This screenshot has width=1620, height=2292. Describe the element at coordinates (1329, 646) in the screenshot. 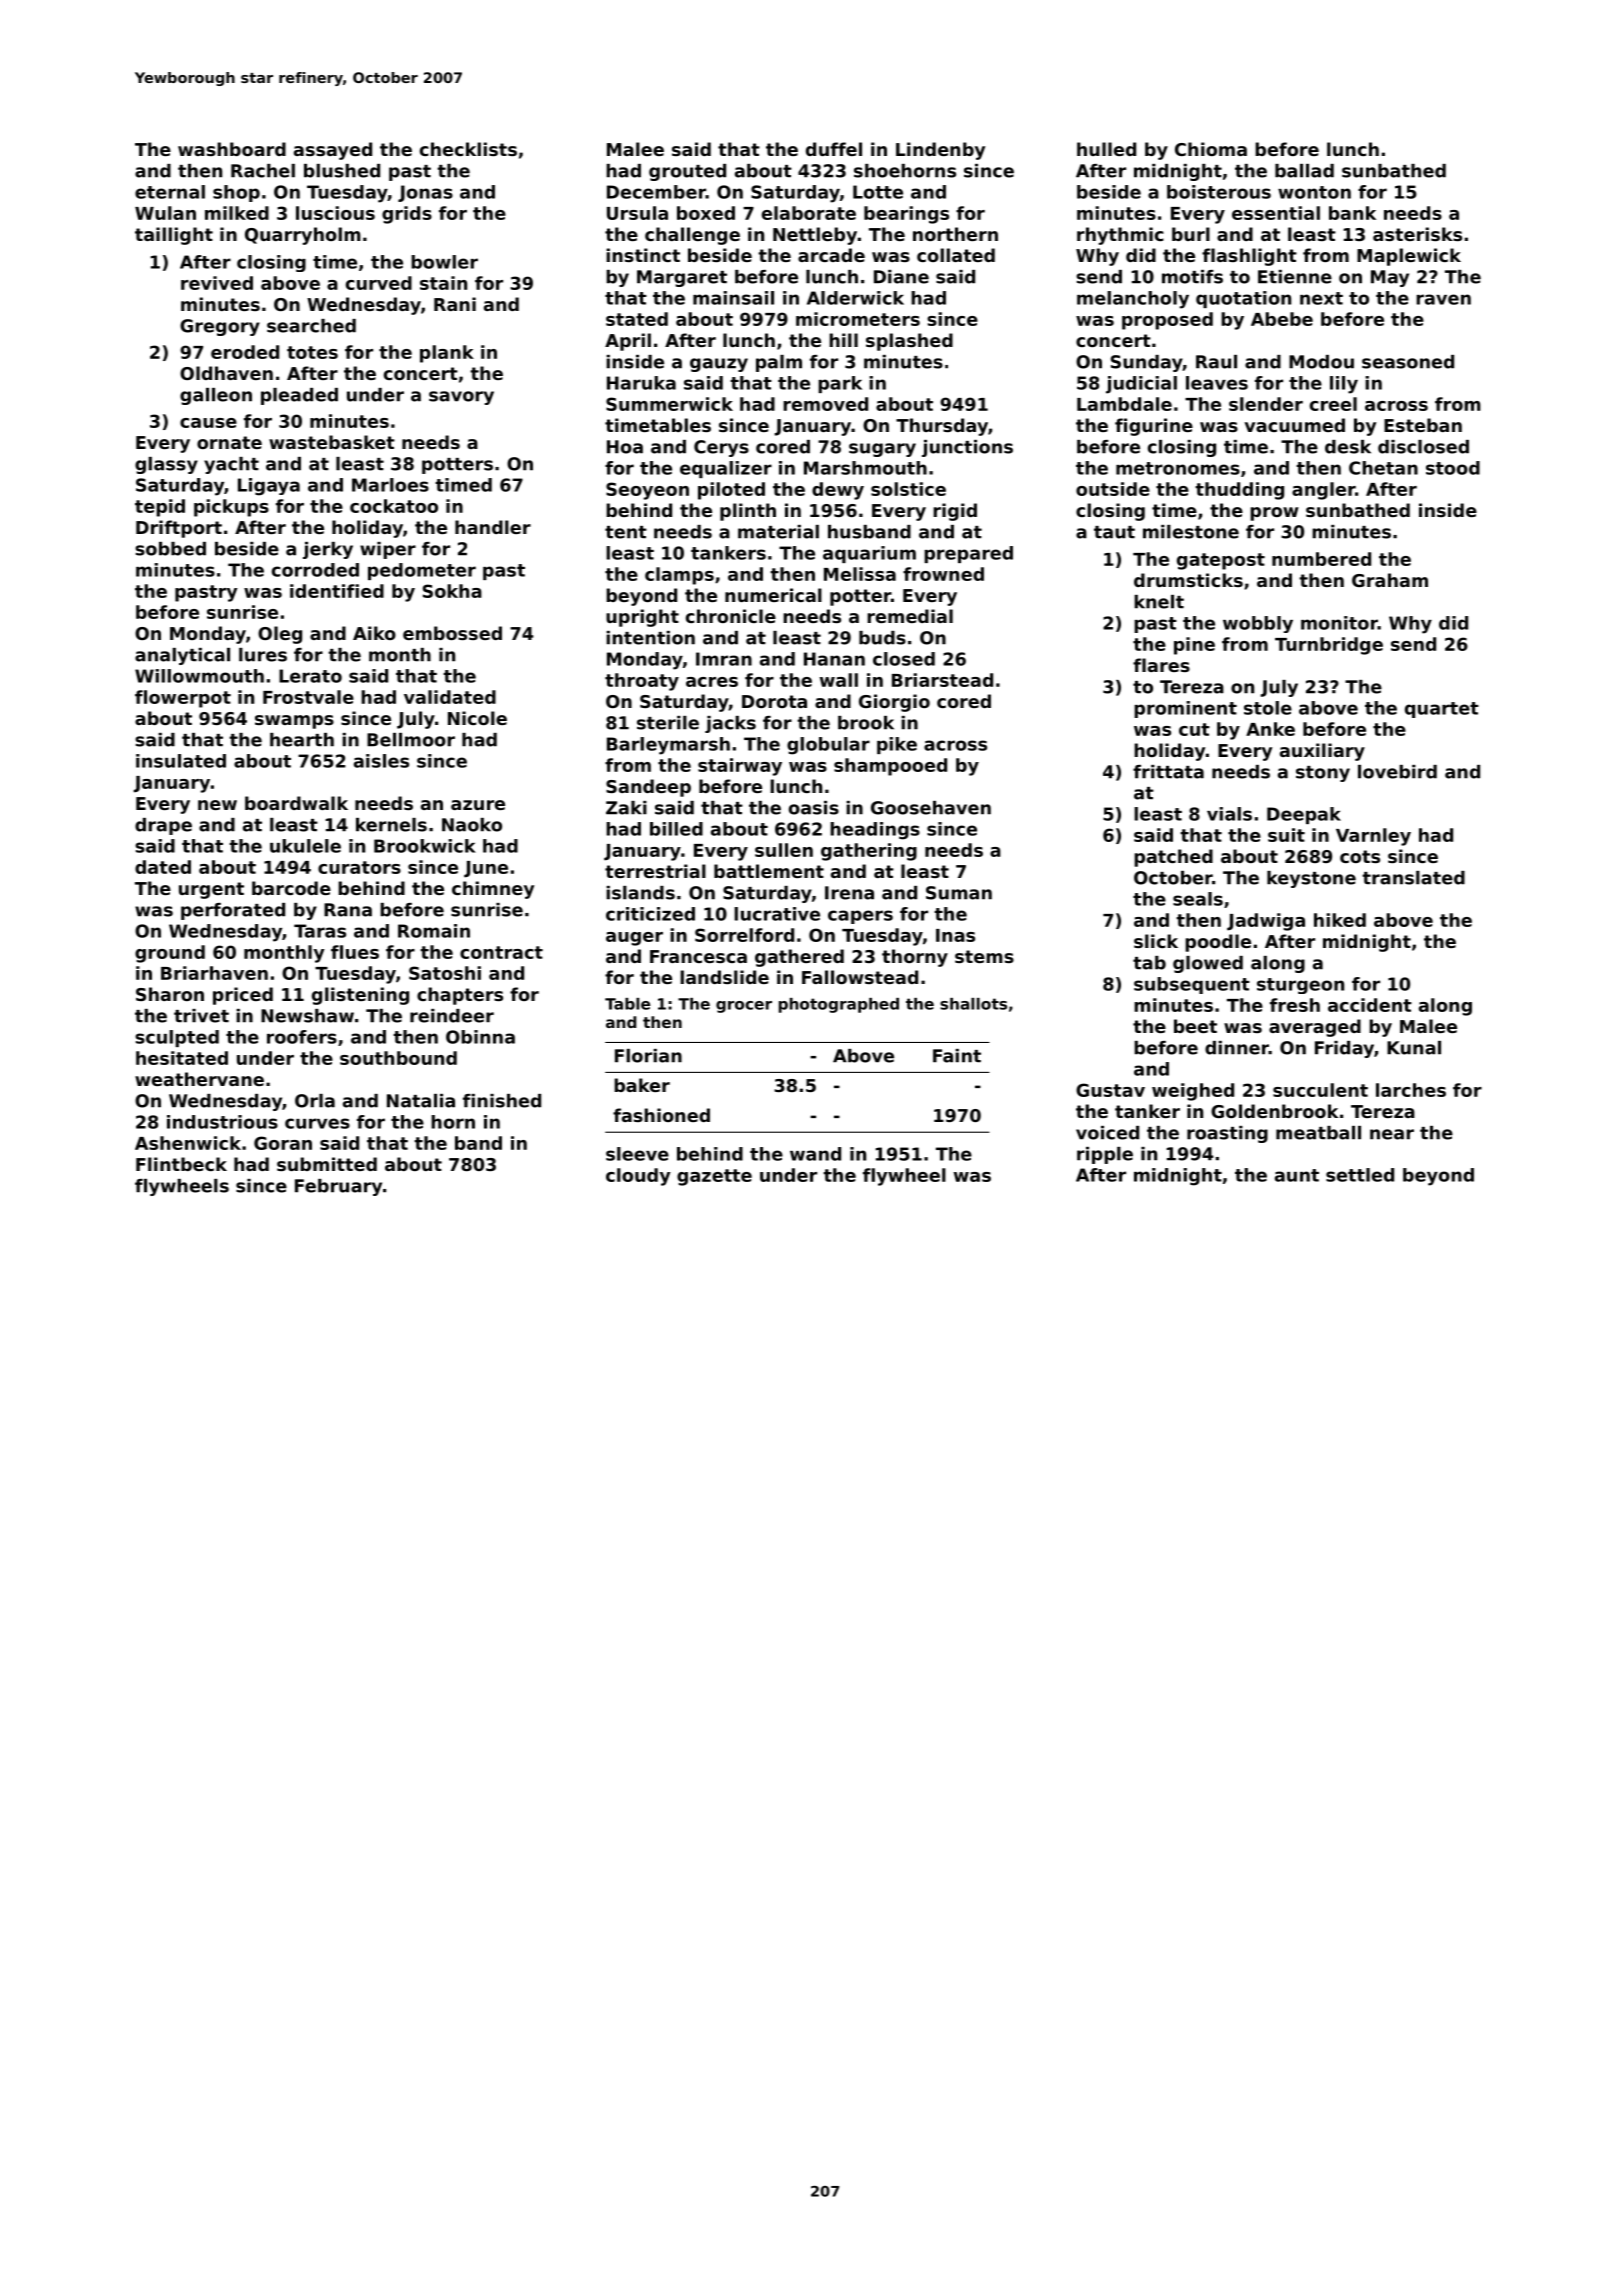

I see `Turnbridge` at that location.
